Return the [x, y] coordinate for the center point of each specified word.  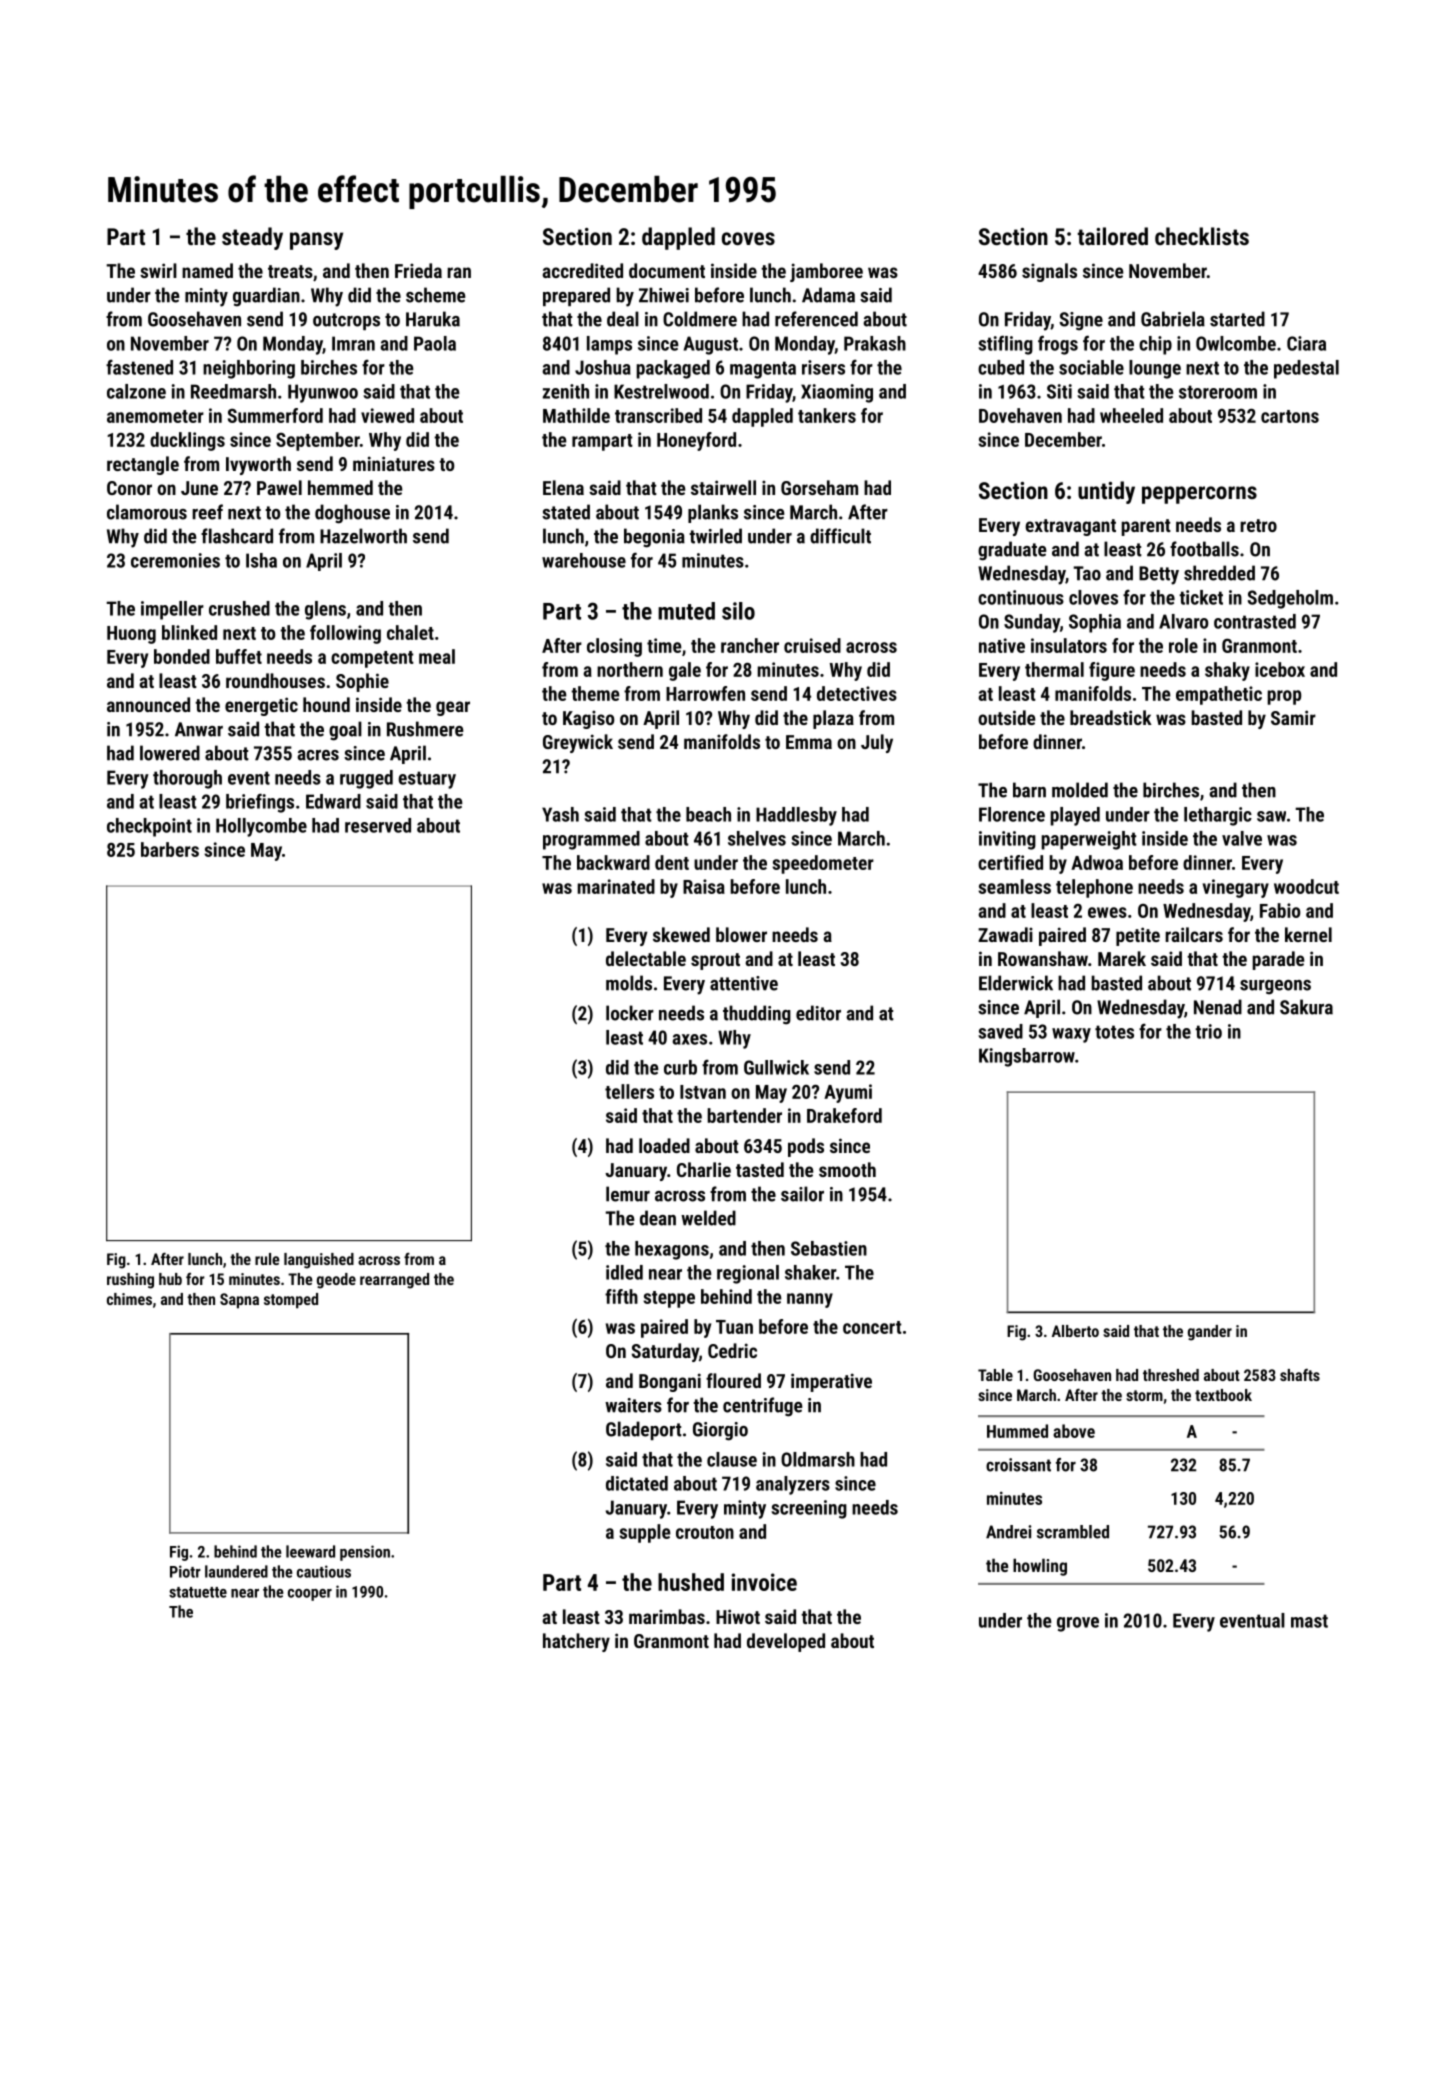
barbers [170, 849]
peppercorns [1199, 495]
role [1183, 645]
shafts [1300, 1375]
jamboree [826, 272]
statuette [198, 1592]
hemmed [340, 487]
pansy [316, 241]
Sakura [1306, 1007]
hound [326, 704]
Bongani [670, 1382]
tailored [1113, 236]
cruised [812, 645]
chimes [129, 1299]
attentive [744, 983]
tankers [827, 415]
